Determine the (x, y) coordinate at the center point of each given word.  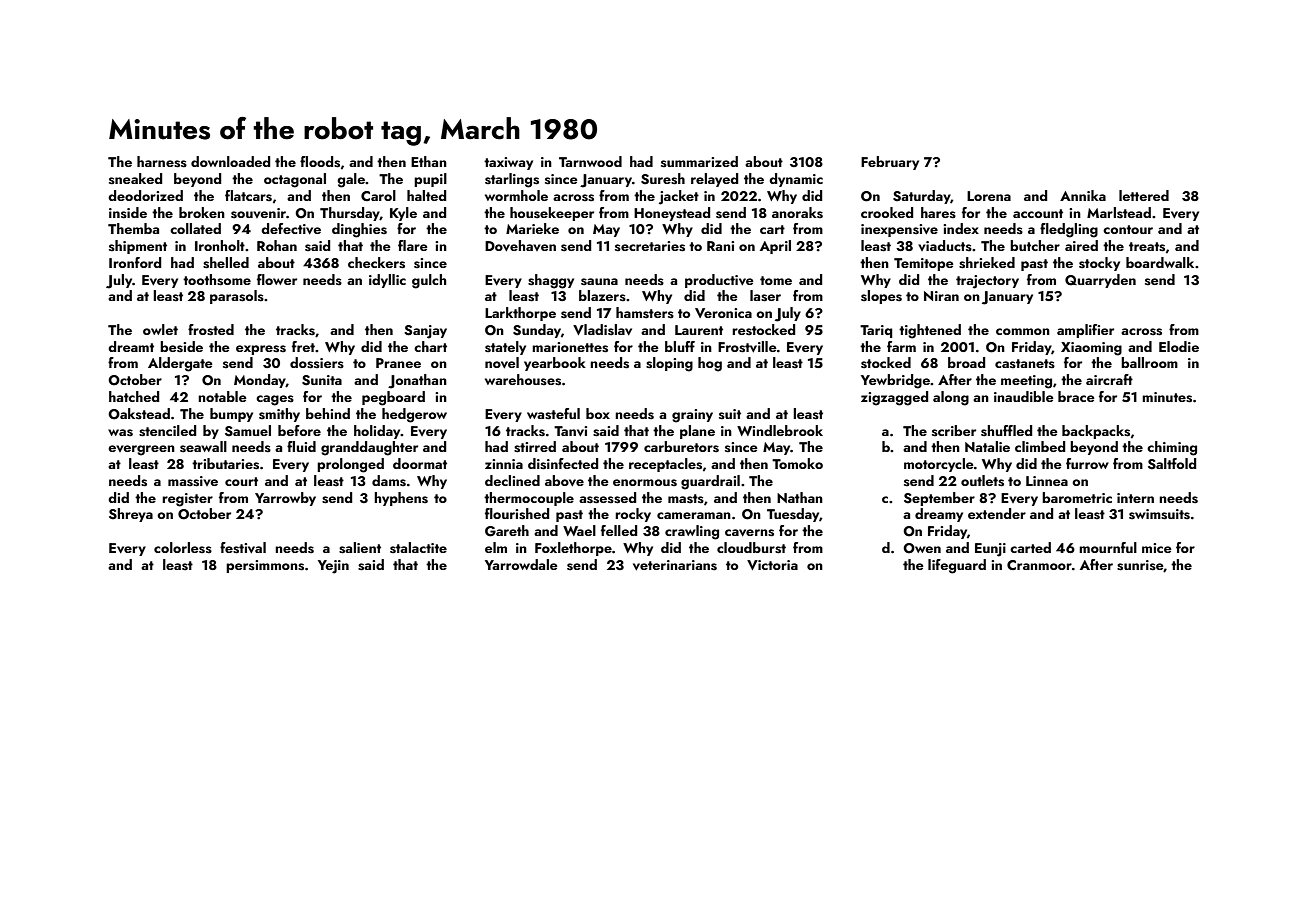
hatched (134, 396)
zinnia (504, 464)
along (951, 398)
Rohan (277, 245)
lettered (1144, 195)
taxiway (508, 163)
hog (710, 364)
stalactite (418, 548)
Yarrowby (285, 499)
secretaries (650, 246)
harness (162, 162)
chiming (1172, 448)
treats (1147, 247)
